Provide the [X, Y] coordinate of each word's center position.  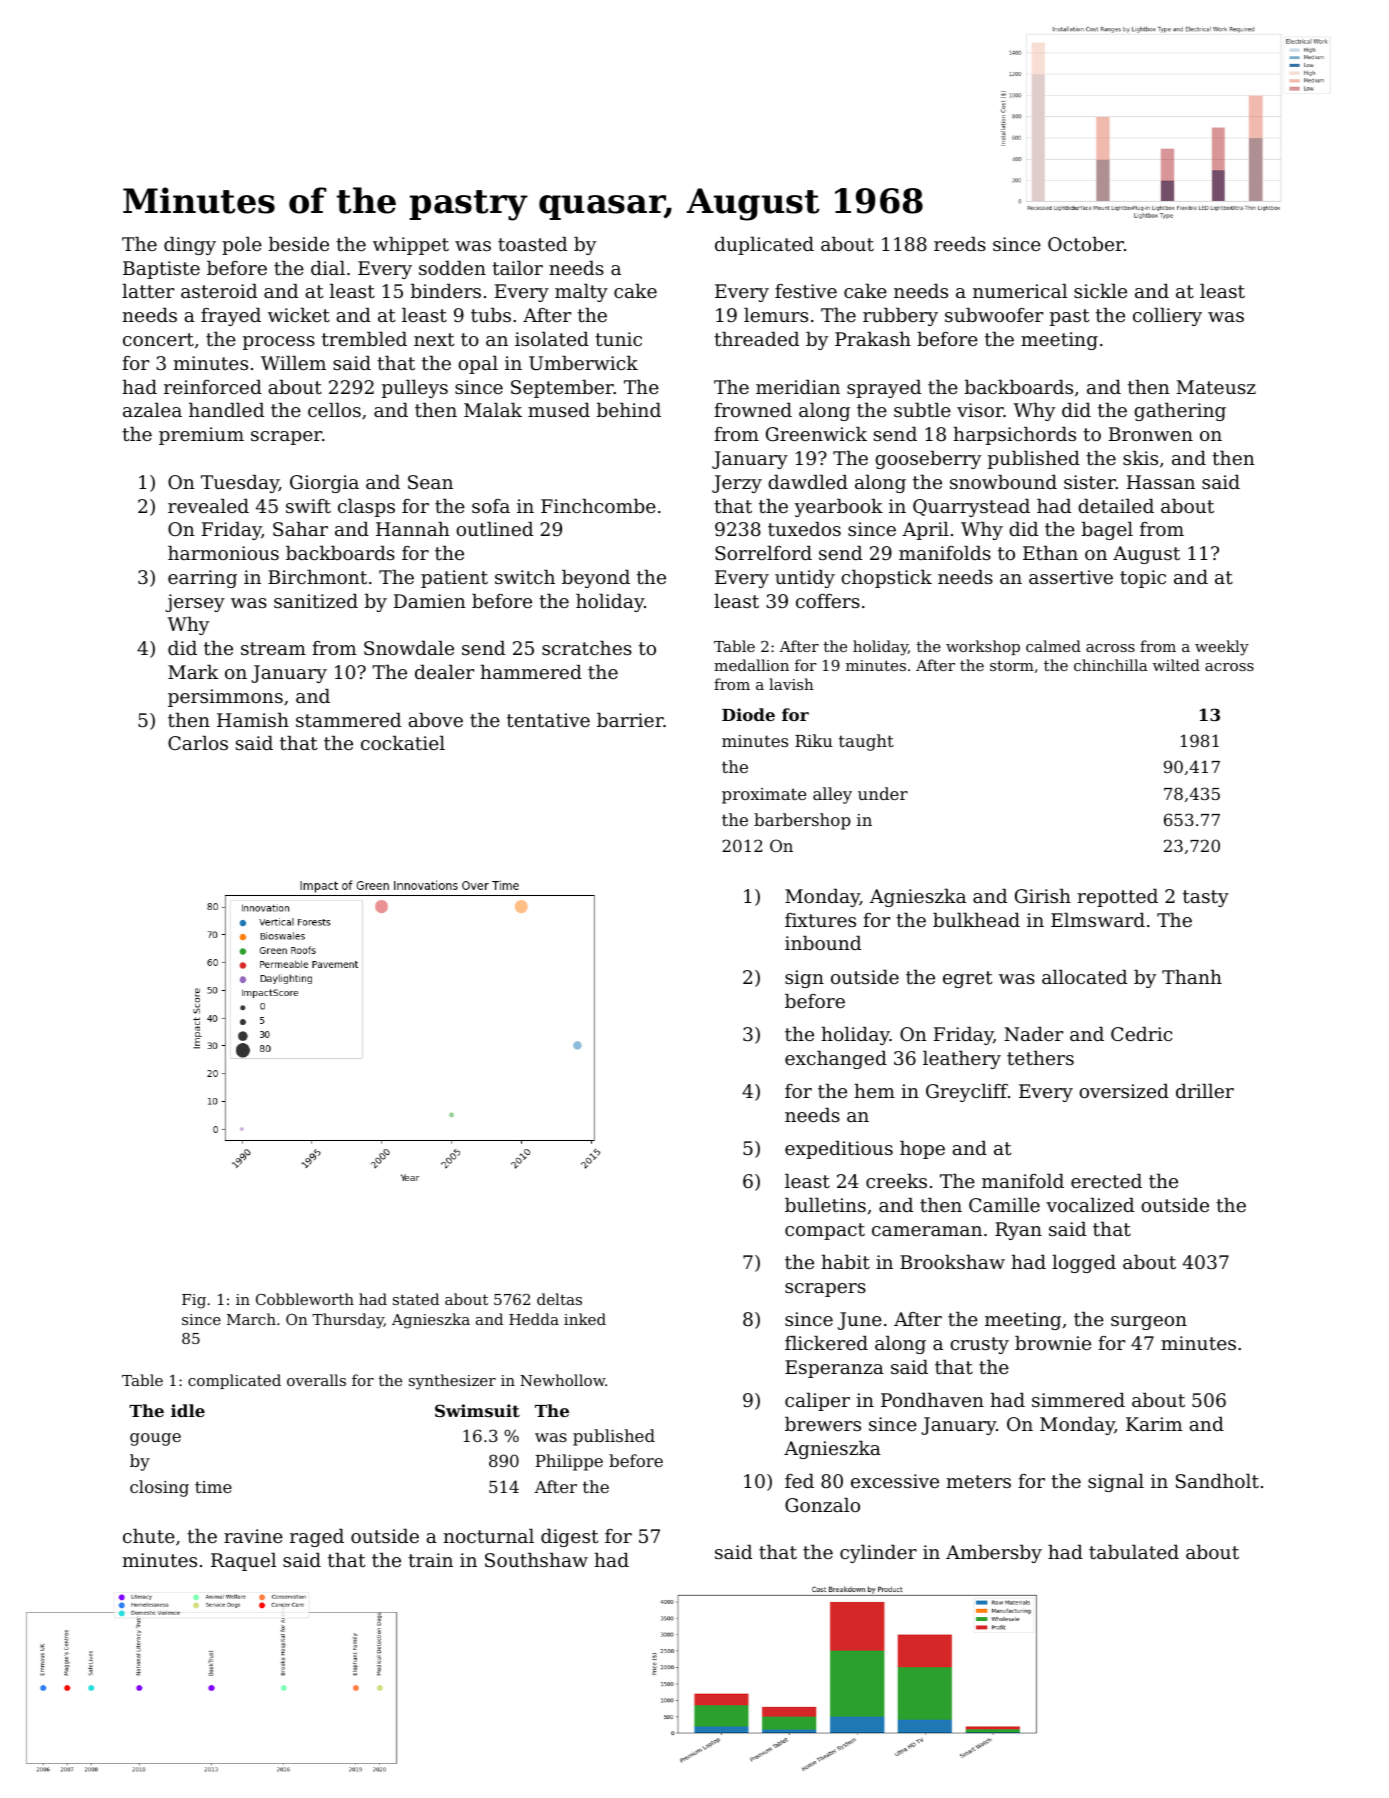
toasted [532, 244]
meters [979, 1481]
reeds [960, 244]
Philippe [569, 1462]
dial [328, 268]
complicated [234, 1381]
